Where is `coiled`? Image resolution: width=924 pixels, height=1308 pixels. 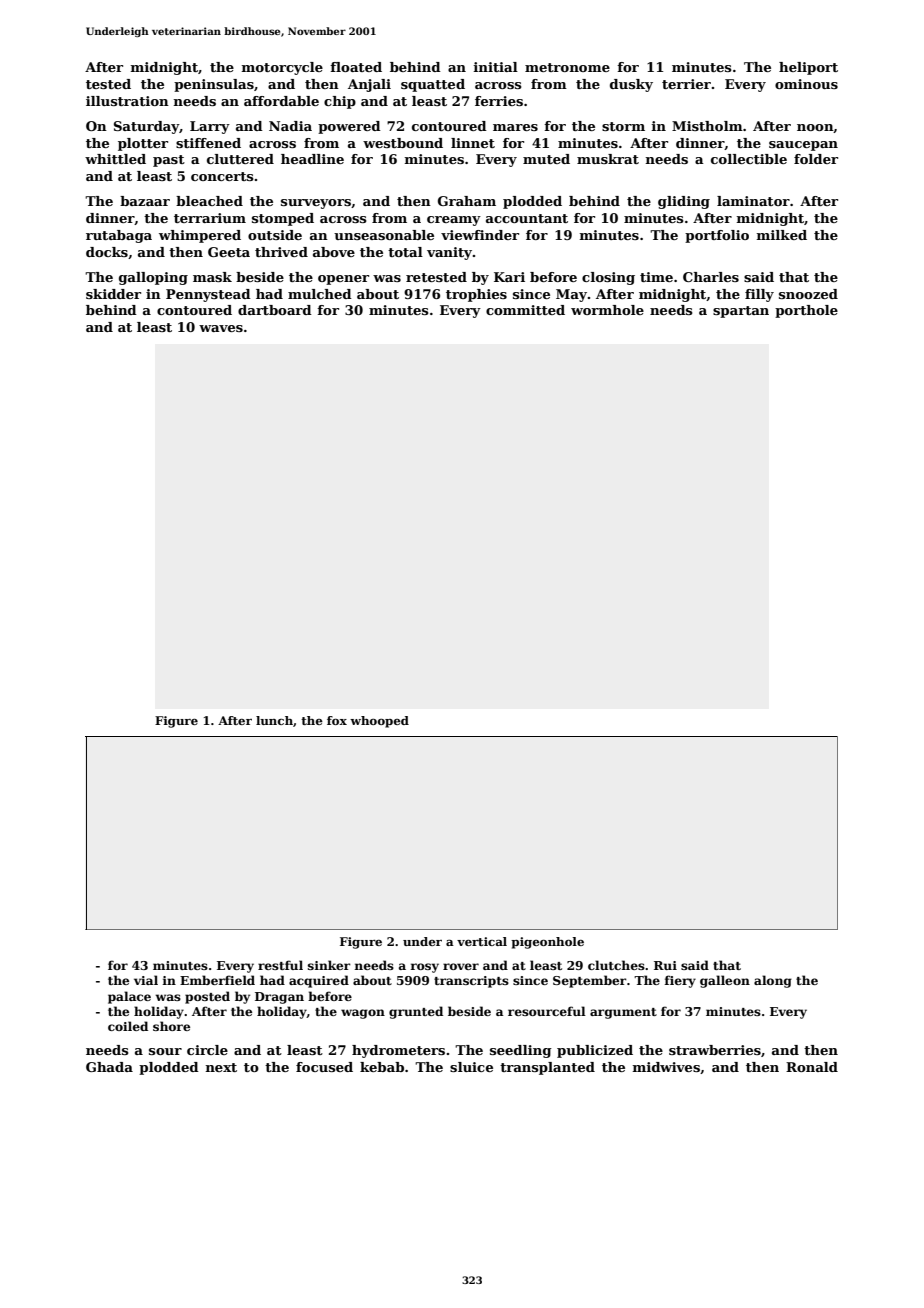
coiled is located at coordinates (128, 1026).
